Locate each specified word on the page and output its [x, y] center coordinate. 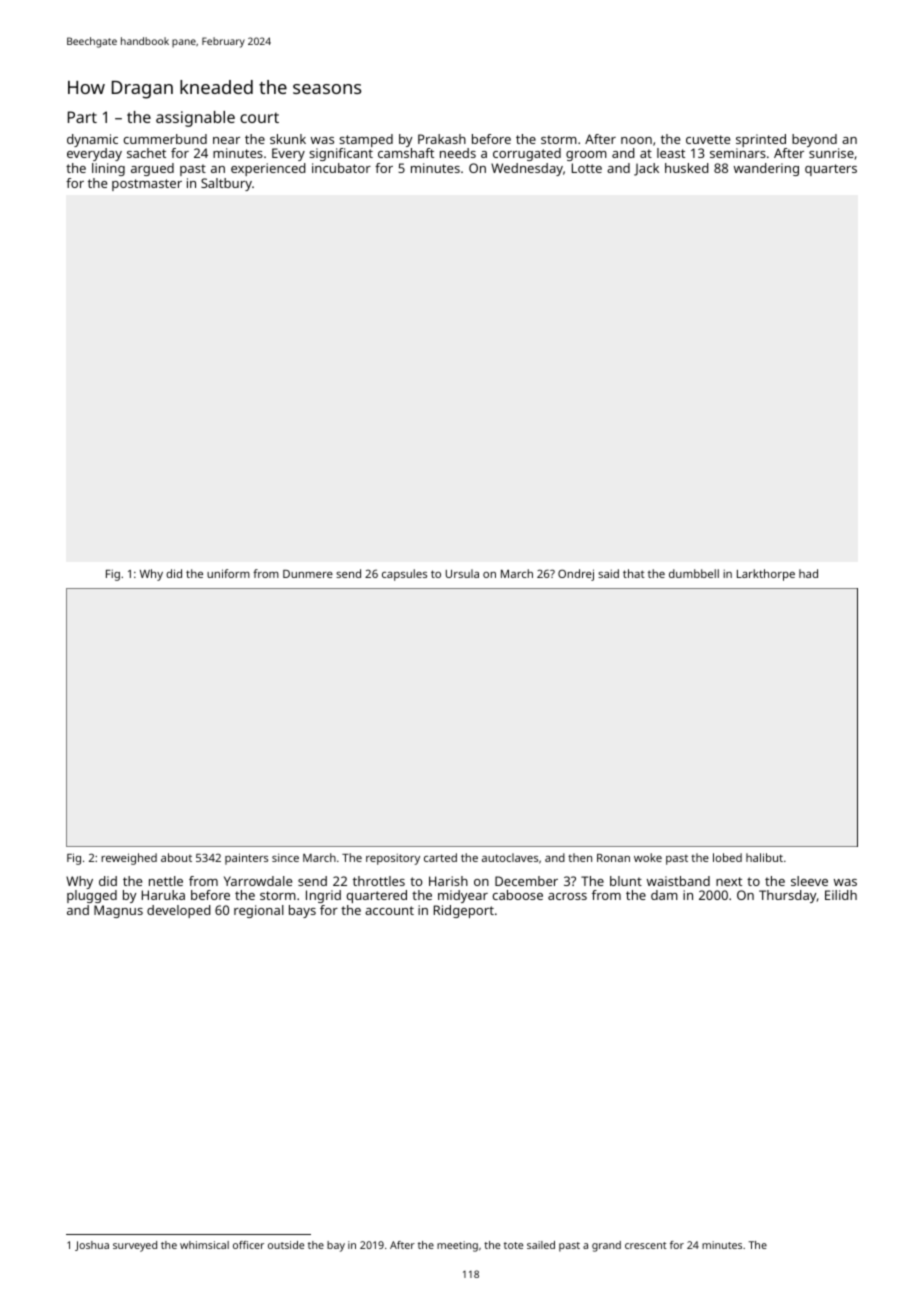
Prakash [442, 139]
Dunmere [308, 574]
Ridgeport [464, 911]
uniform [228, 573]
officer [248, 1245]
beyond [814, 140]
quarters [831, 170]
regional [259, 911]
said [608, 573]
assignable [195, 119]
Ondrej [576, 575]
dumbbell [694, 573]
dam [664, 895]
